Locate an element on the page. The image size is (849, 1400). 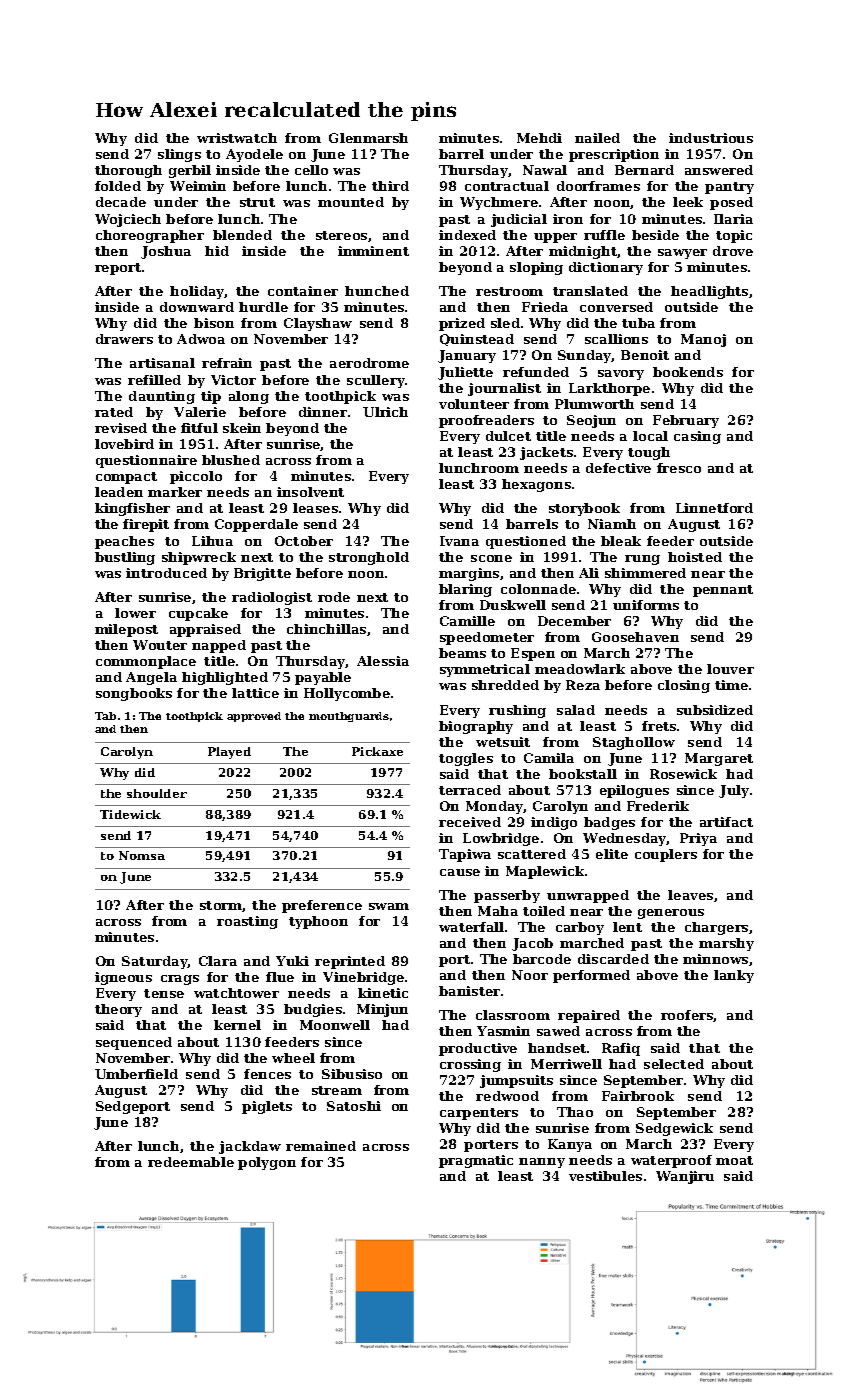
swam is located at coordinates (389, 906).
